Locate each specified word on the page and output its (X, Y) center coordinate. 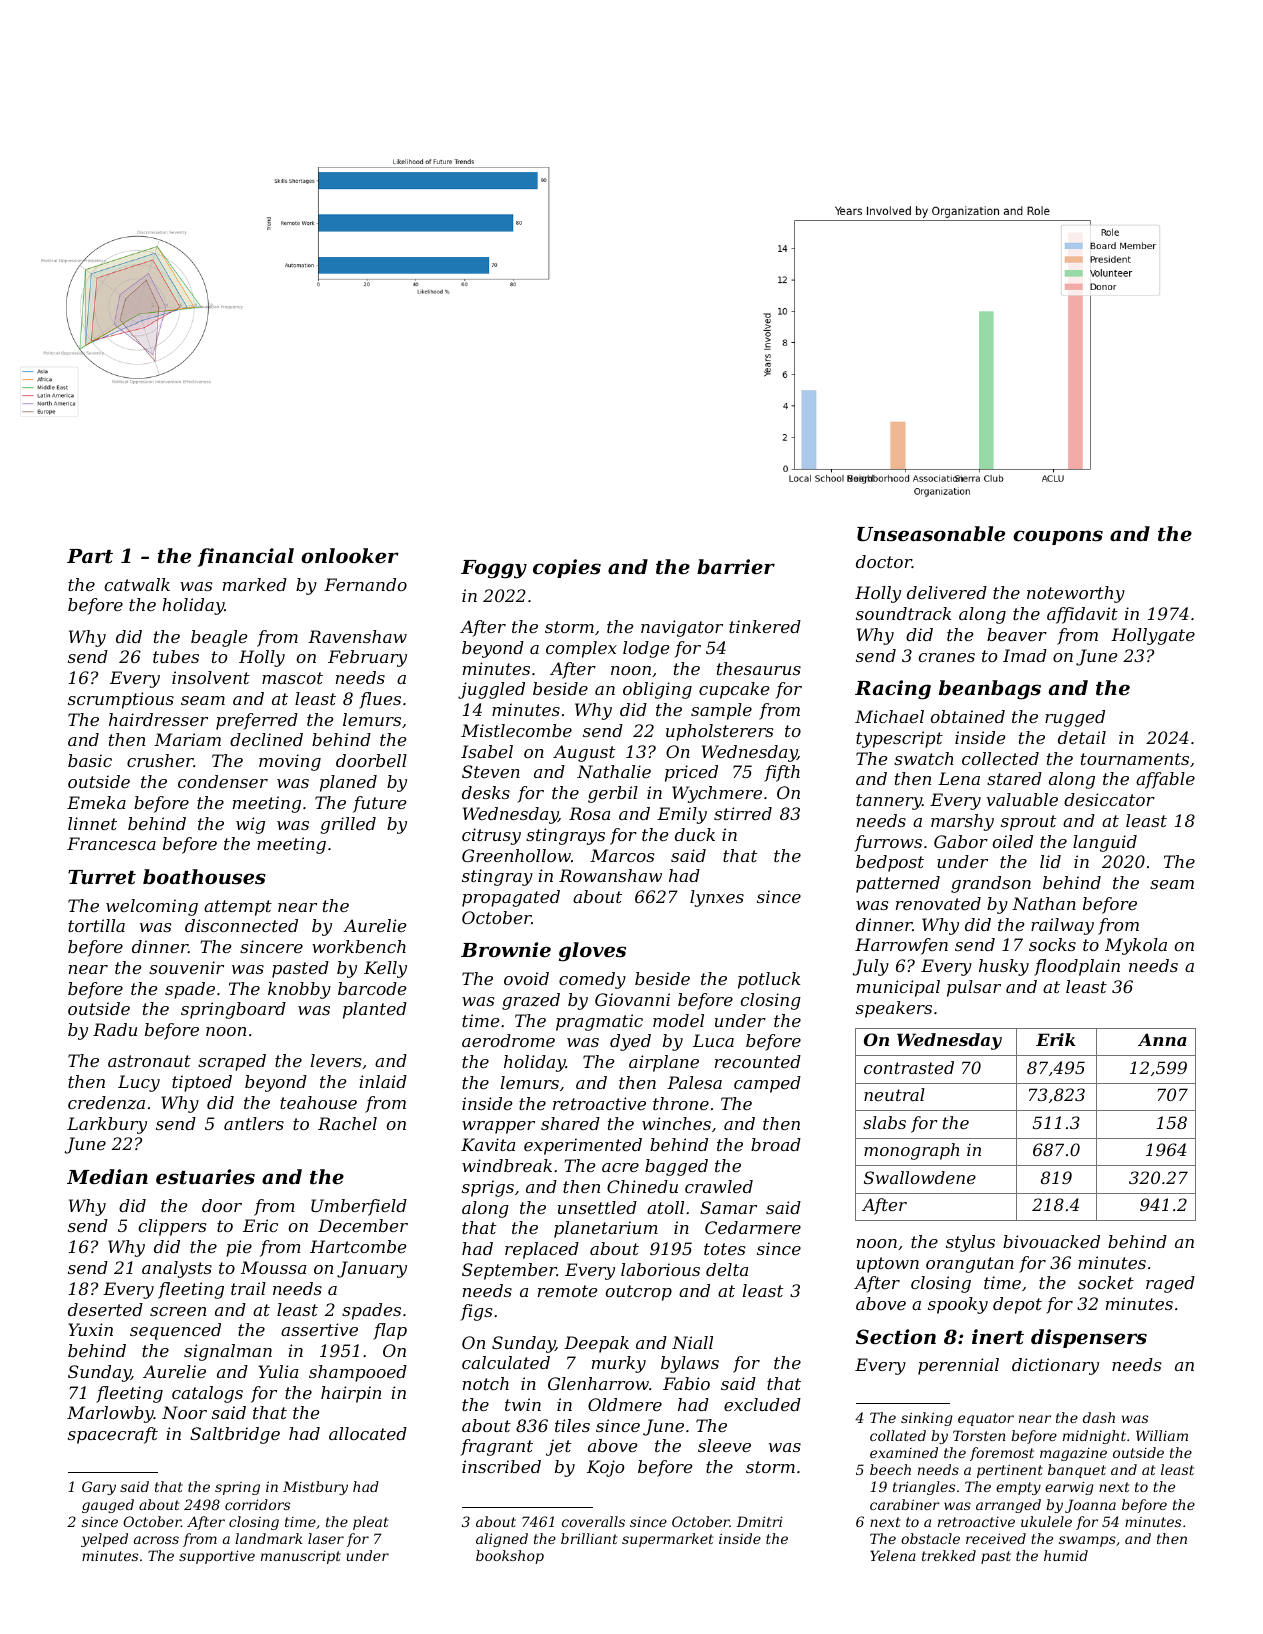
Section (896, 1336)
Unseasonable (931, 534)
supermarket (667, 1540)
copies (567, 568)
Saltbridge (235, 1435)
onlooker (350, 555)
